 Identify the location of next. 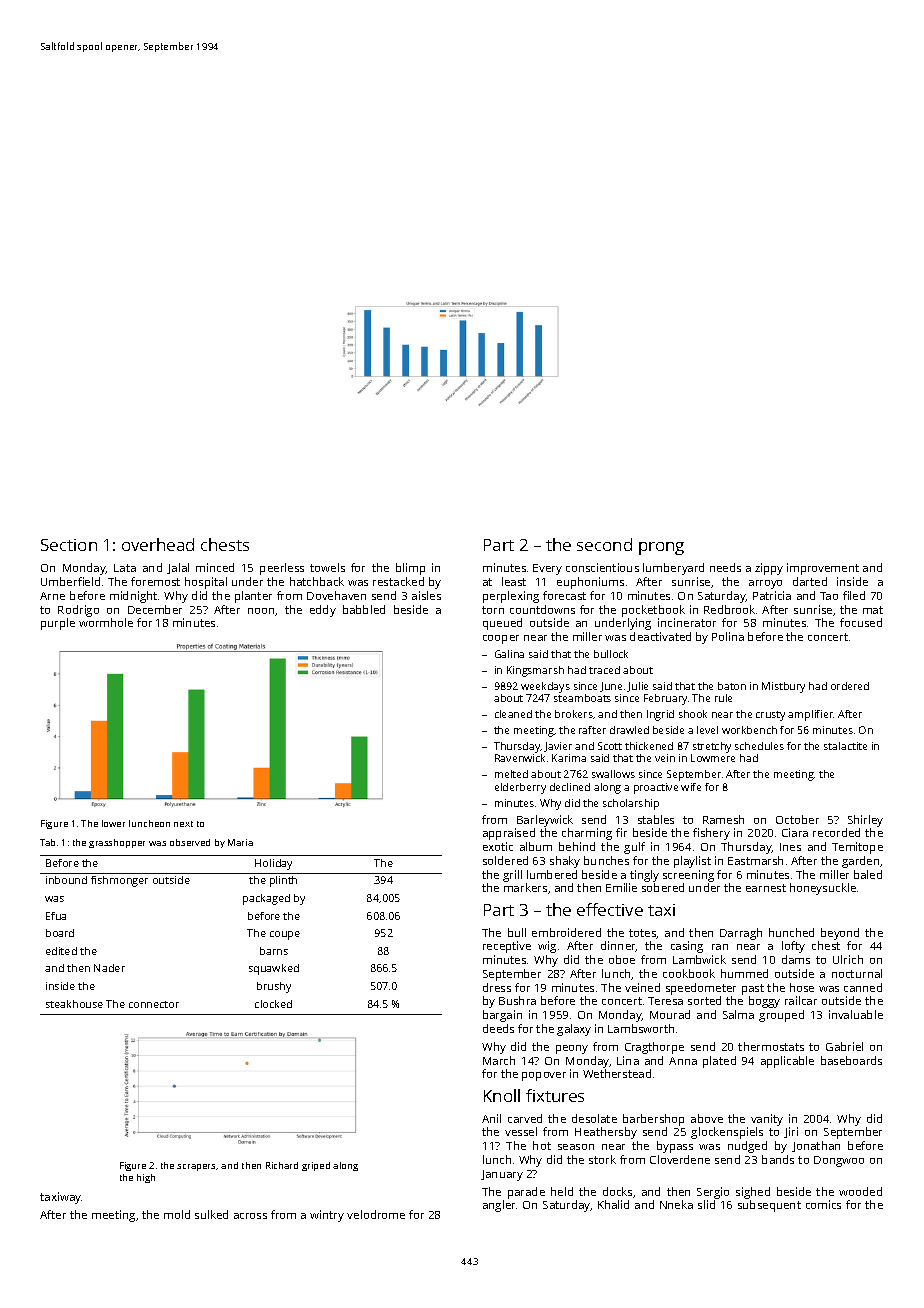
(183, 824).
